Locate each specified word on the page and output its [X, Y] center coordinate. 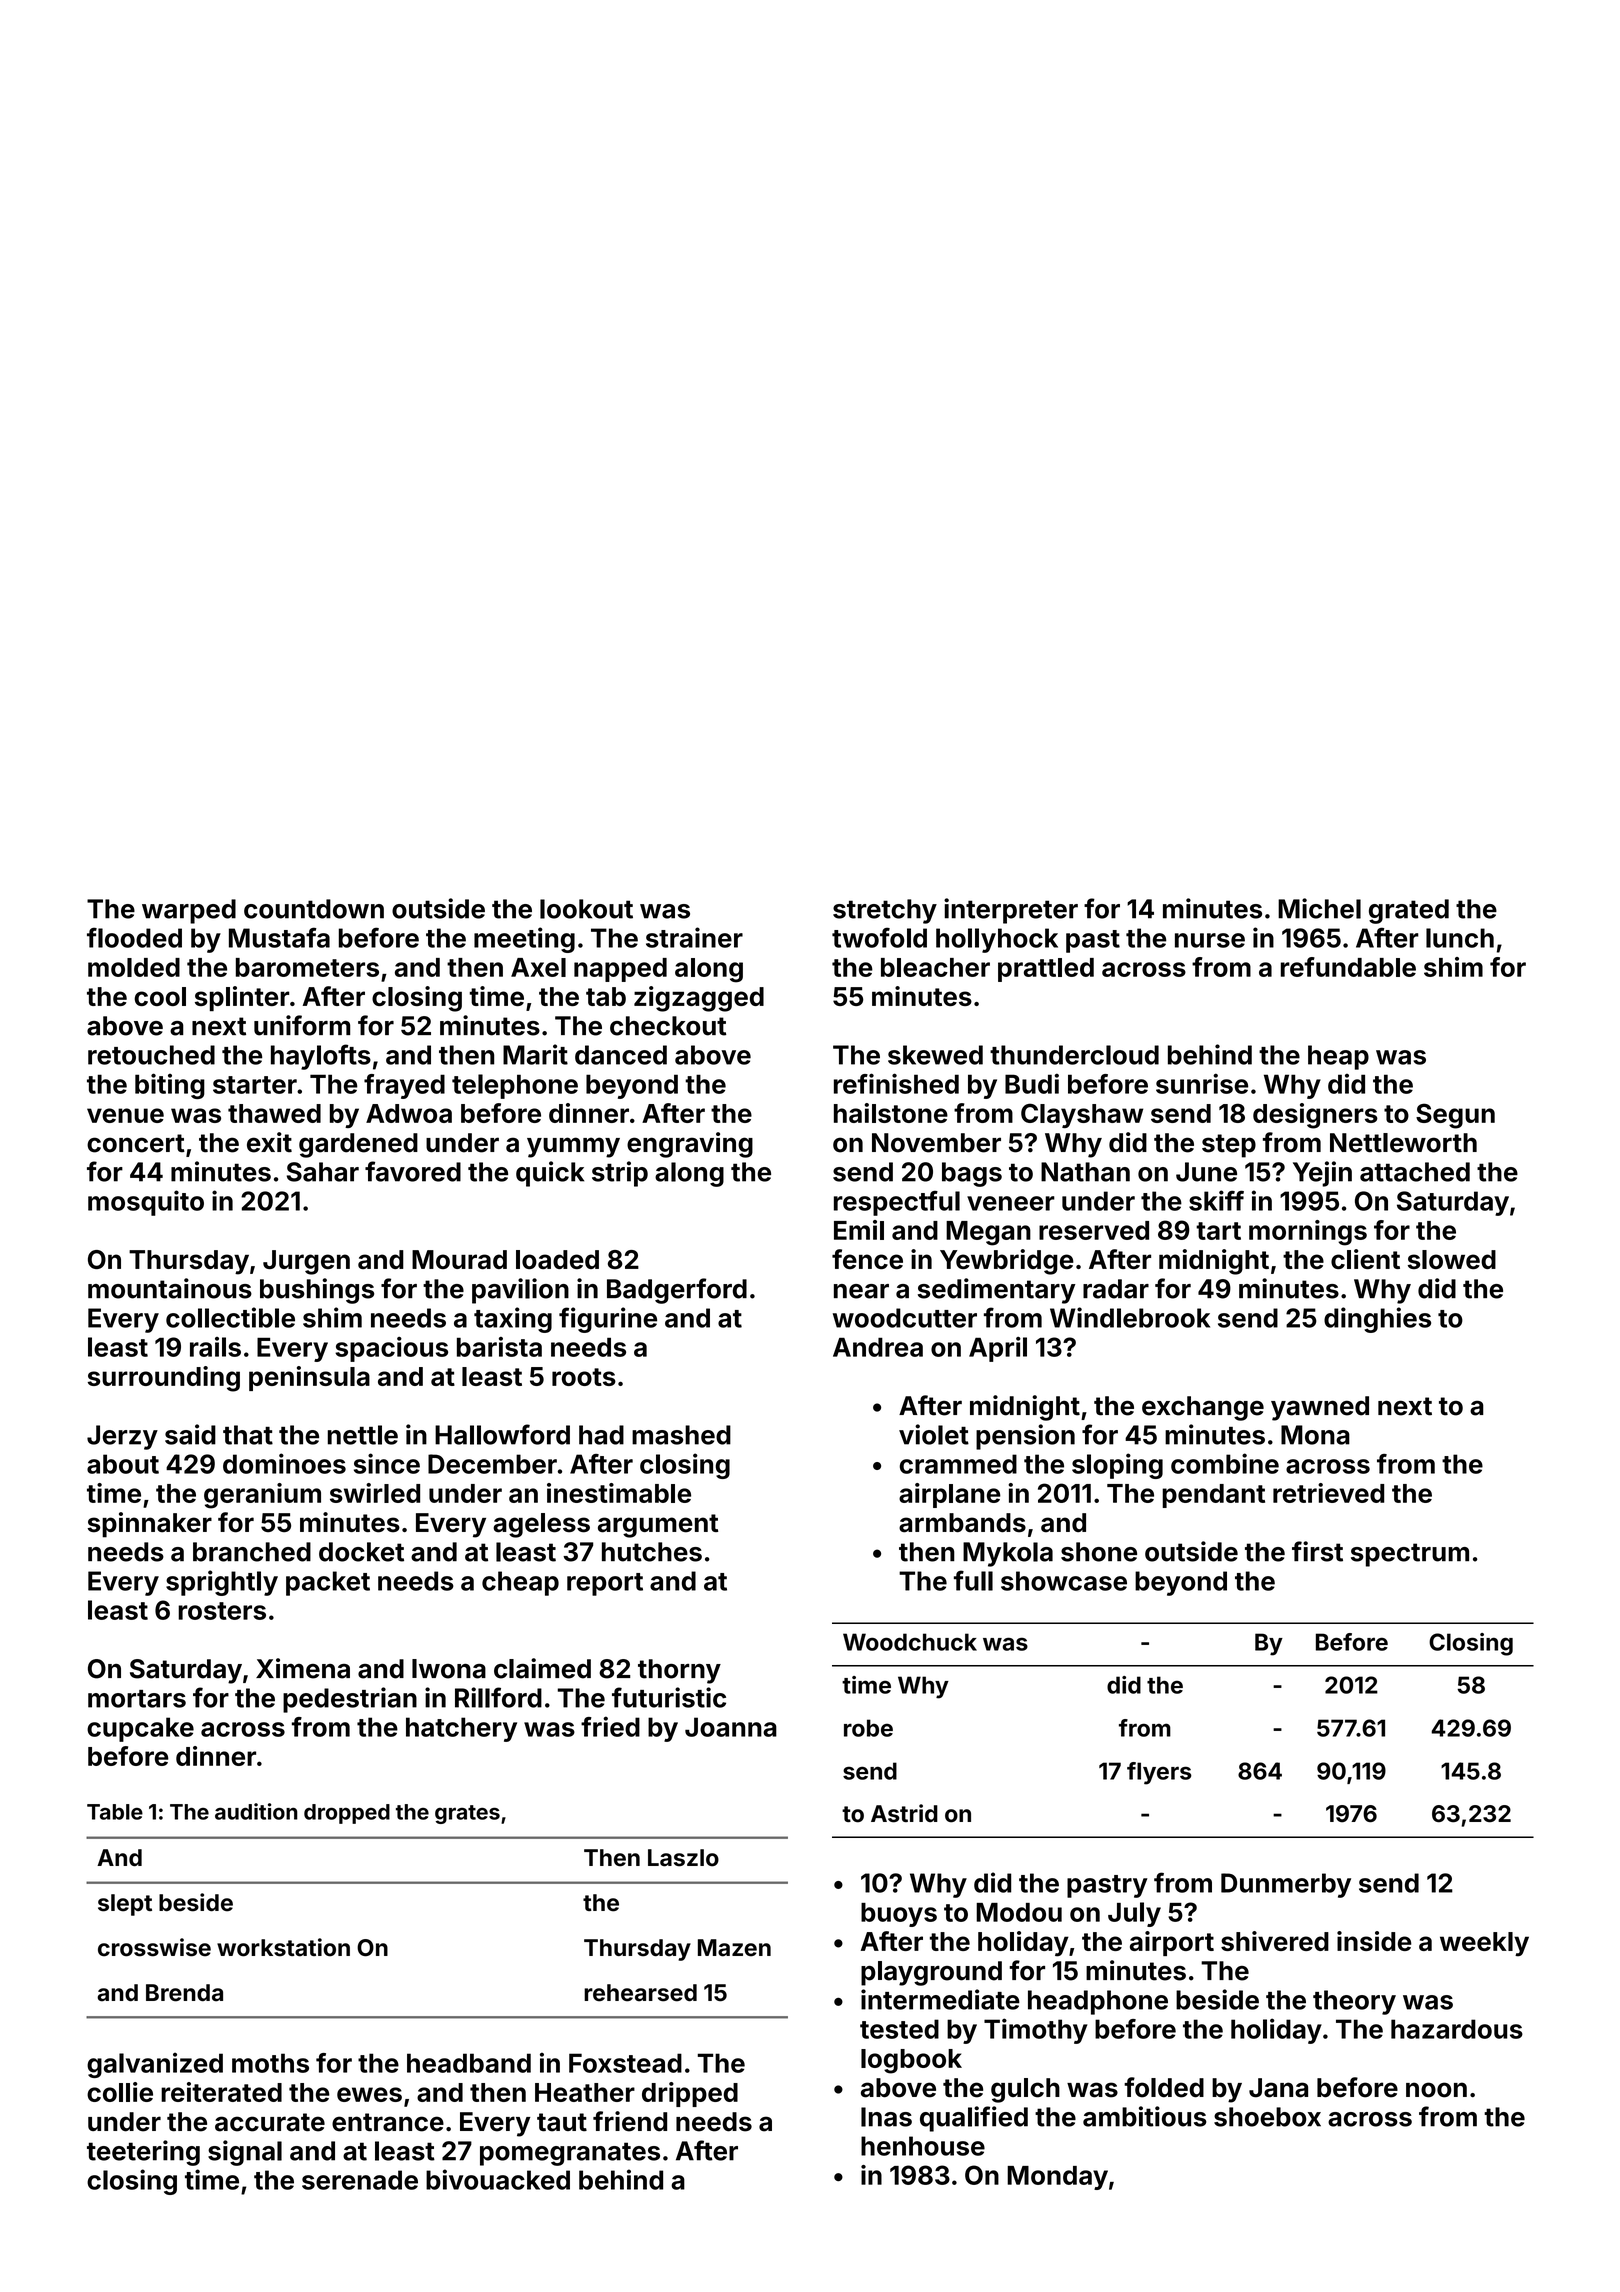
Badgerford [677, 1291]
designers [1315, 1116]
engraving [690, 1145]
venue [125, 1115]
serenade [360, 2180]
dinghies [1377, 1320]
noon [1436, 2090]
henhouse [923, 2146]
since [387, 1463]
